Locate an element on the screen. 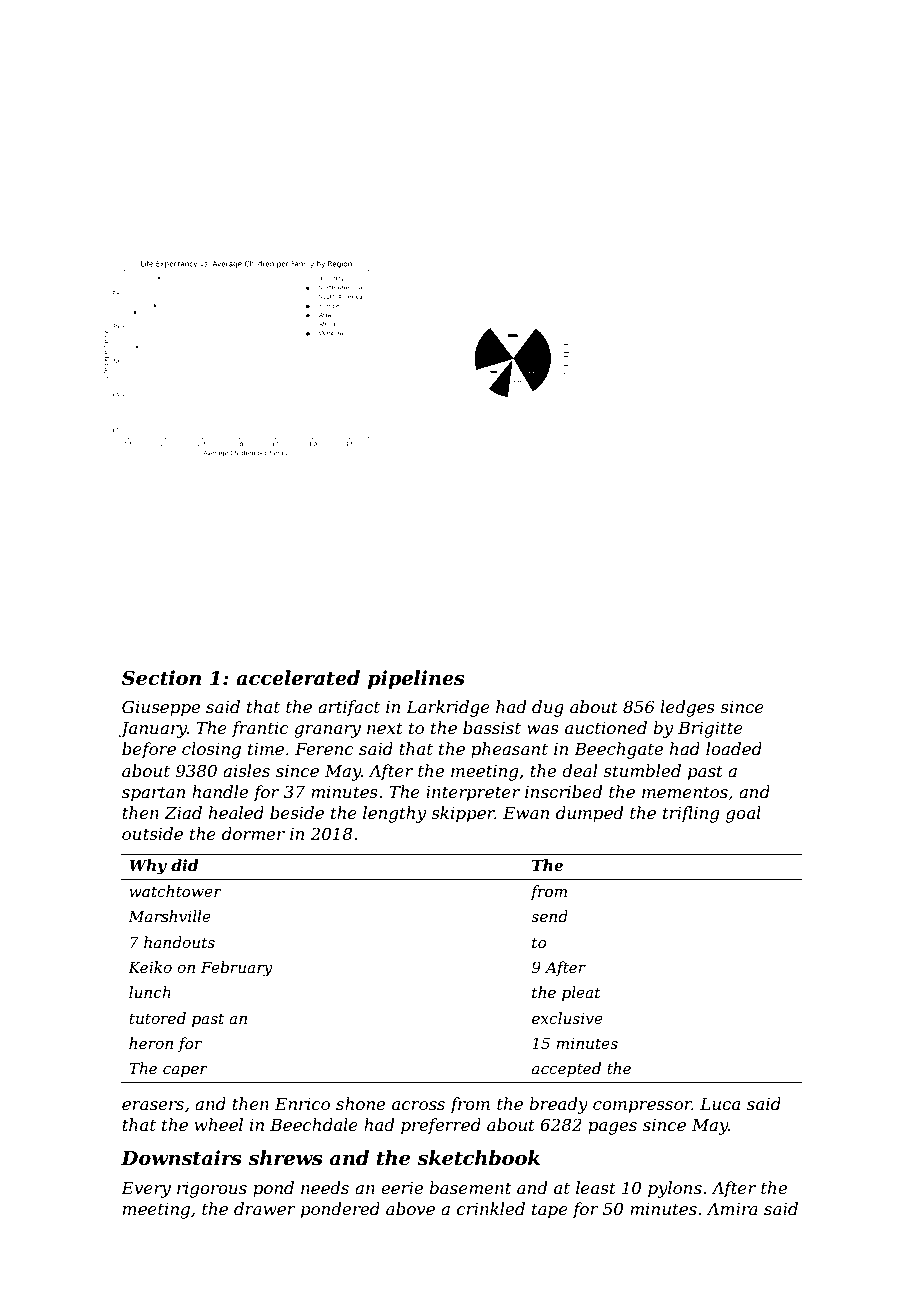 This screenshot has height=1308, width=924. skipper is located at coordinates (463, 814).
